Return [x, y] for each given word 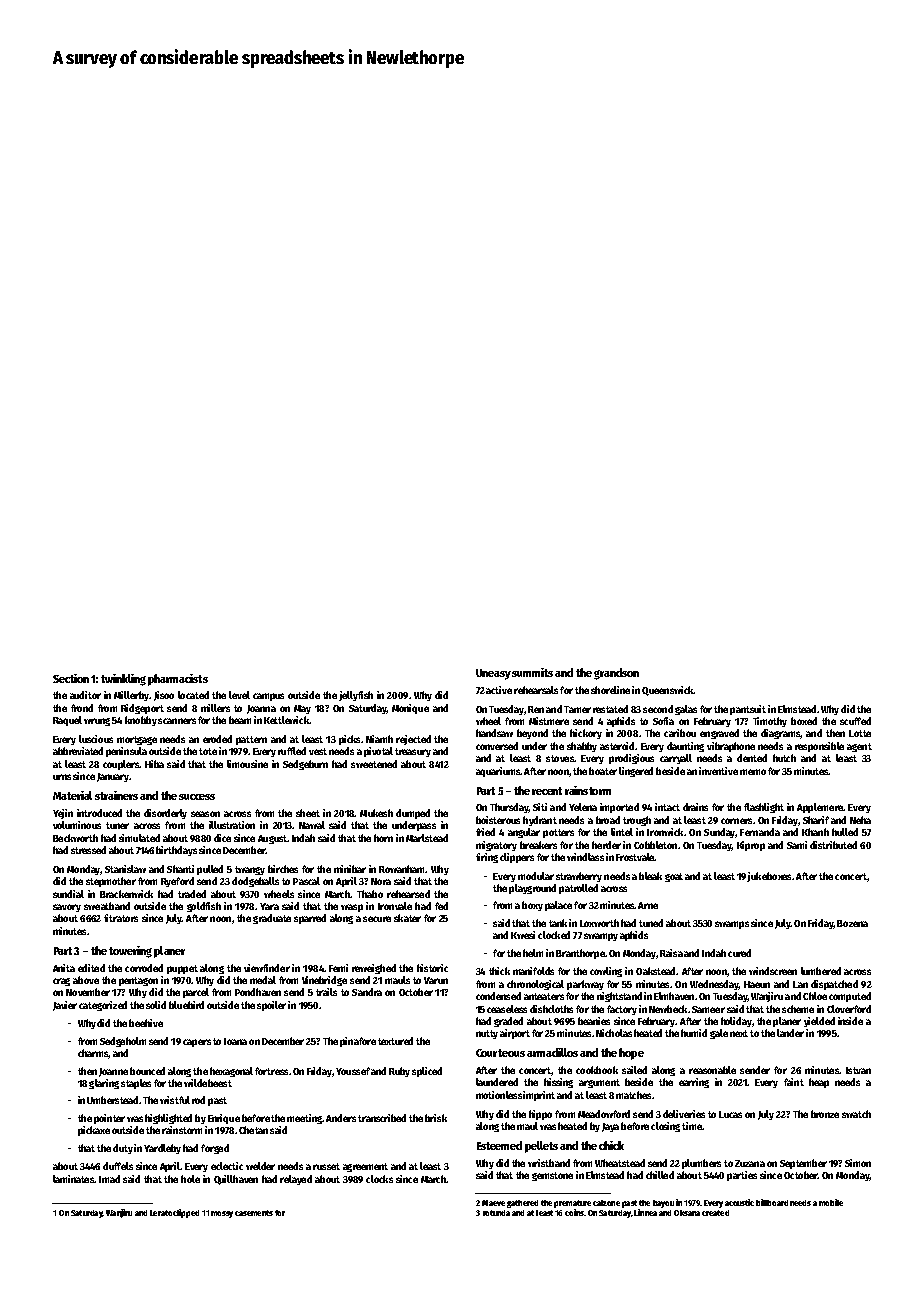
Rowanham [401, 869]
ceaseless [507, 1009]
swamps [732, 925]
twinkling [123, 680]
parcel [196, 993]
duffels [118, 1166]
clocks [379, 1179]
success [197, 797]
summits [532, 672]
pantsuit [748, 710]
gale [719, 1034]
